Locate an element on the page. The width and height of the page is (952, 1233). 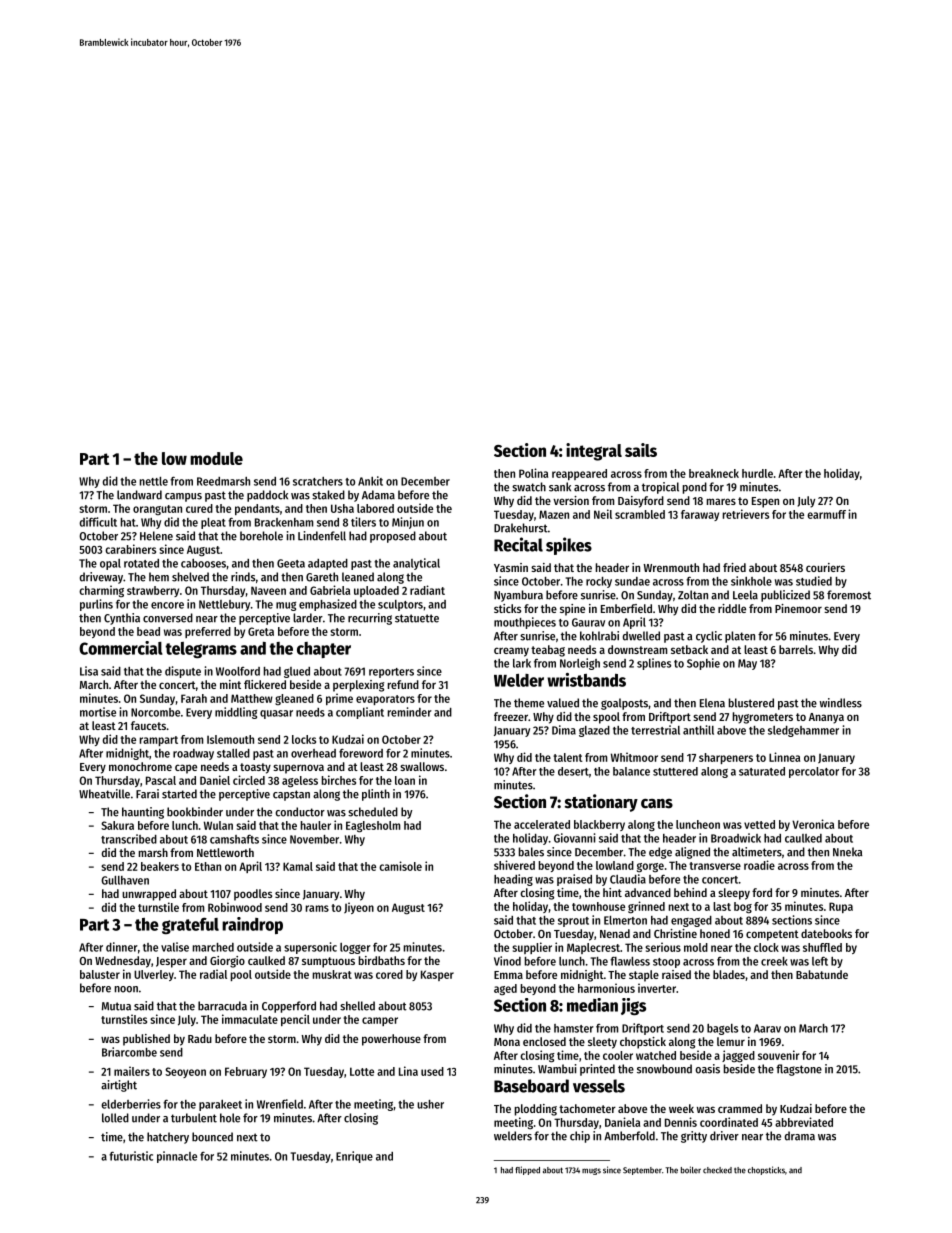
flipped is located at coordinates (527, 1170).
